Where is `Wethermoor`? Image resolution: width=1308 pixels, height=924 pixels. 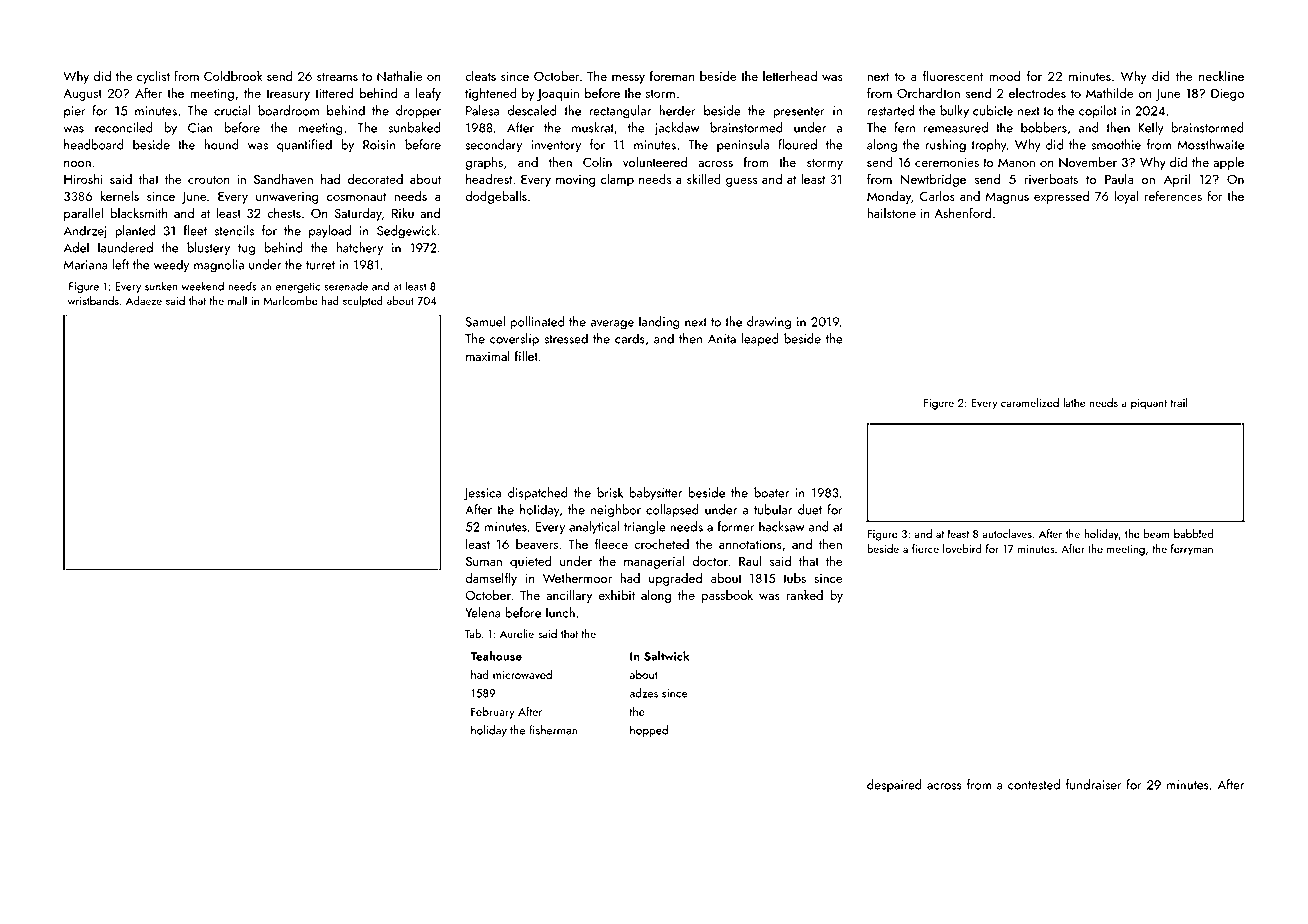
Wethermoor is located at coordinates (577, 578).
